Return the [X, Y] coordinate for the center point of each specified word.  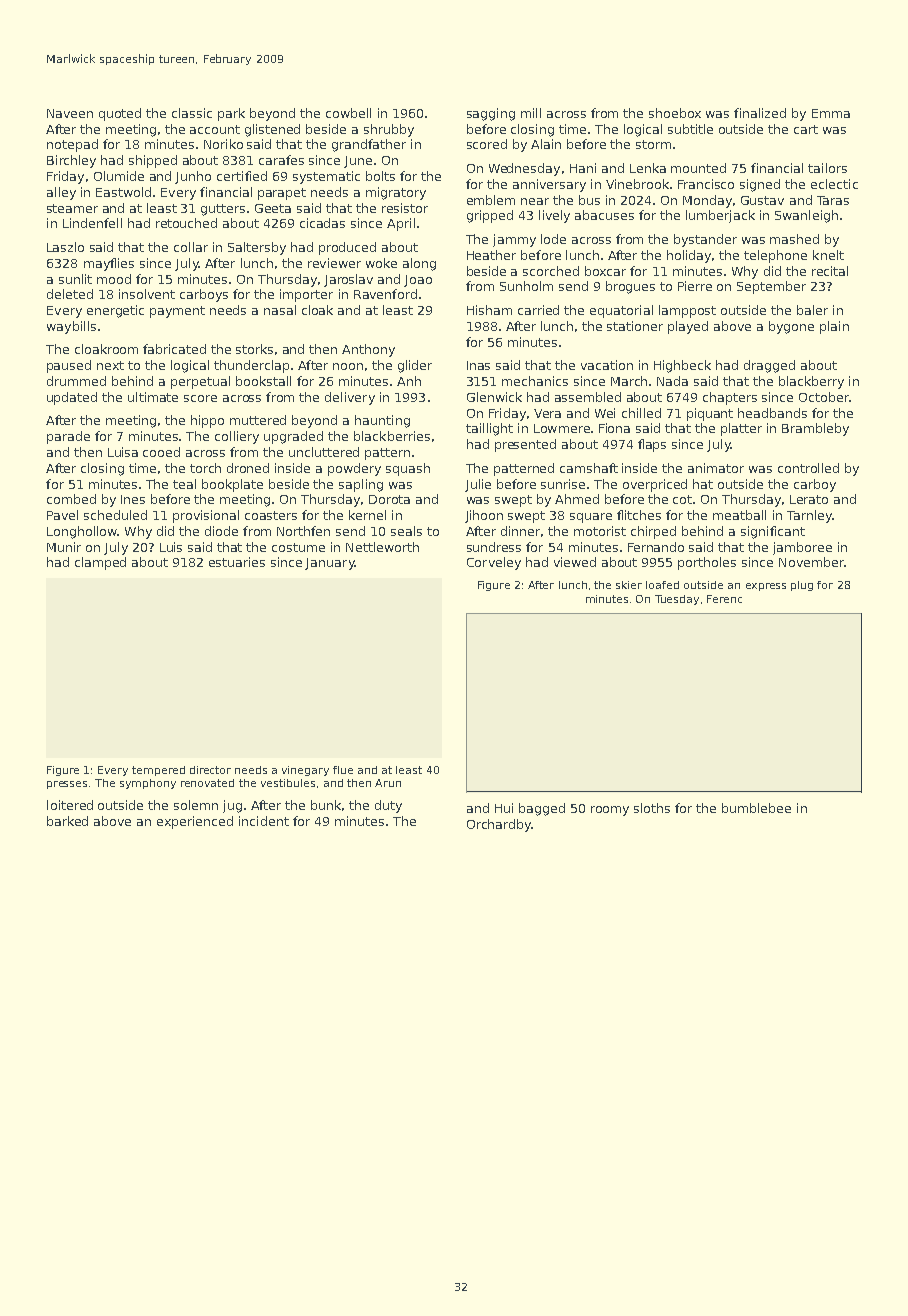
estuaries [237, 562]
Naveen [70, 113]
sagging [491, 114]
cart [806, 129]
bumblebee [756, 808]
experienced [195, 822]
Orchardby [499, 825]
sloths [652, 808]
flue [343, 770]
